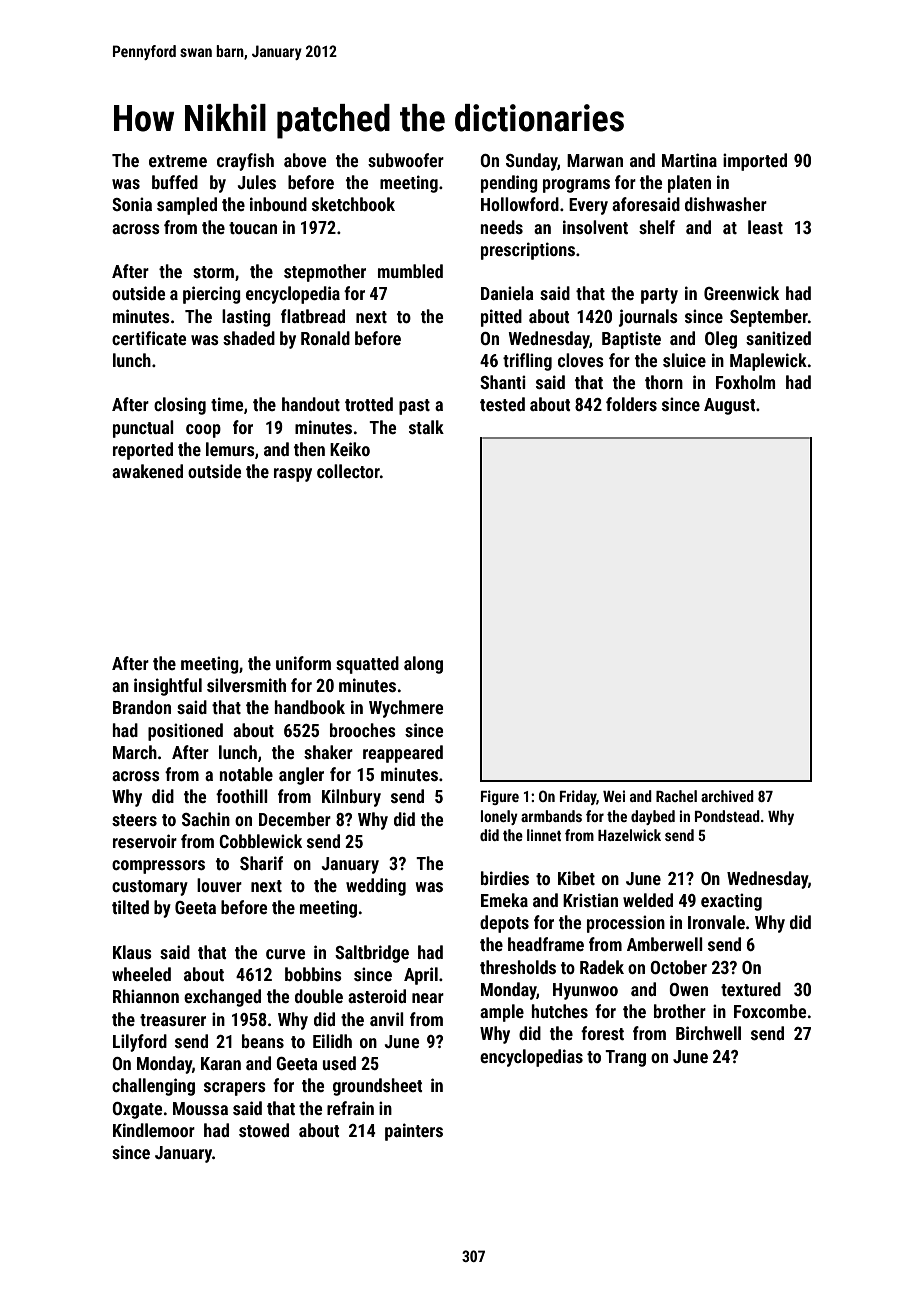  What do you see at coordinates (769, 318) in the page?
I see `September` at bounding box center [769, 318].
